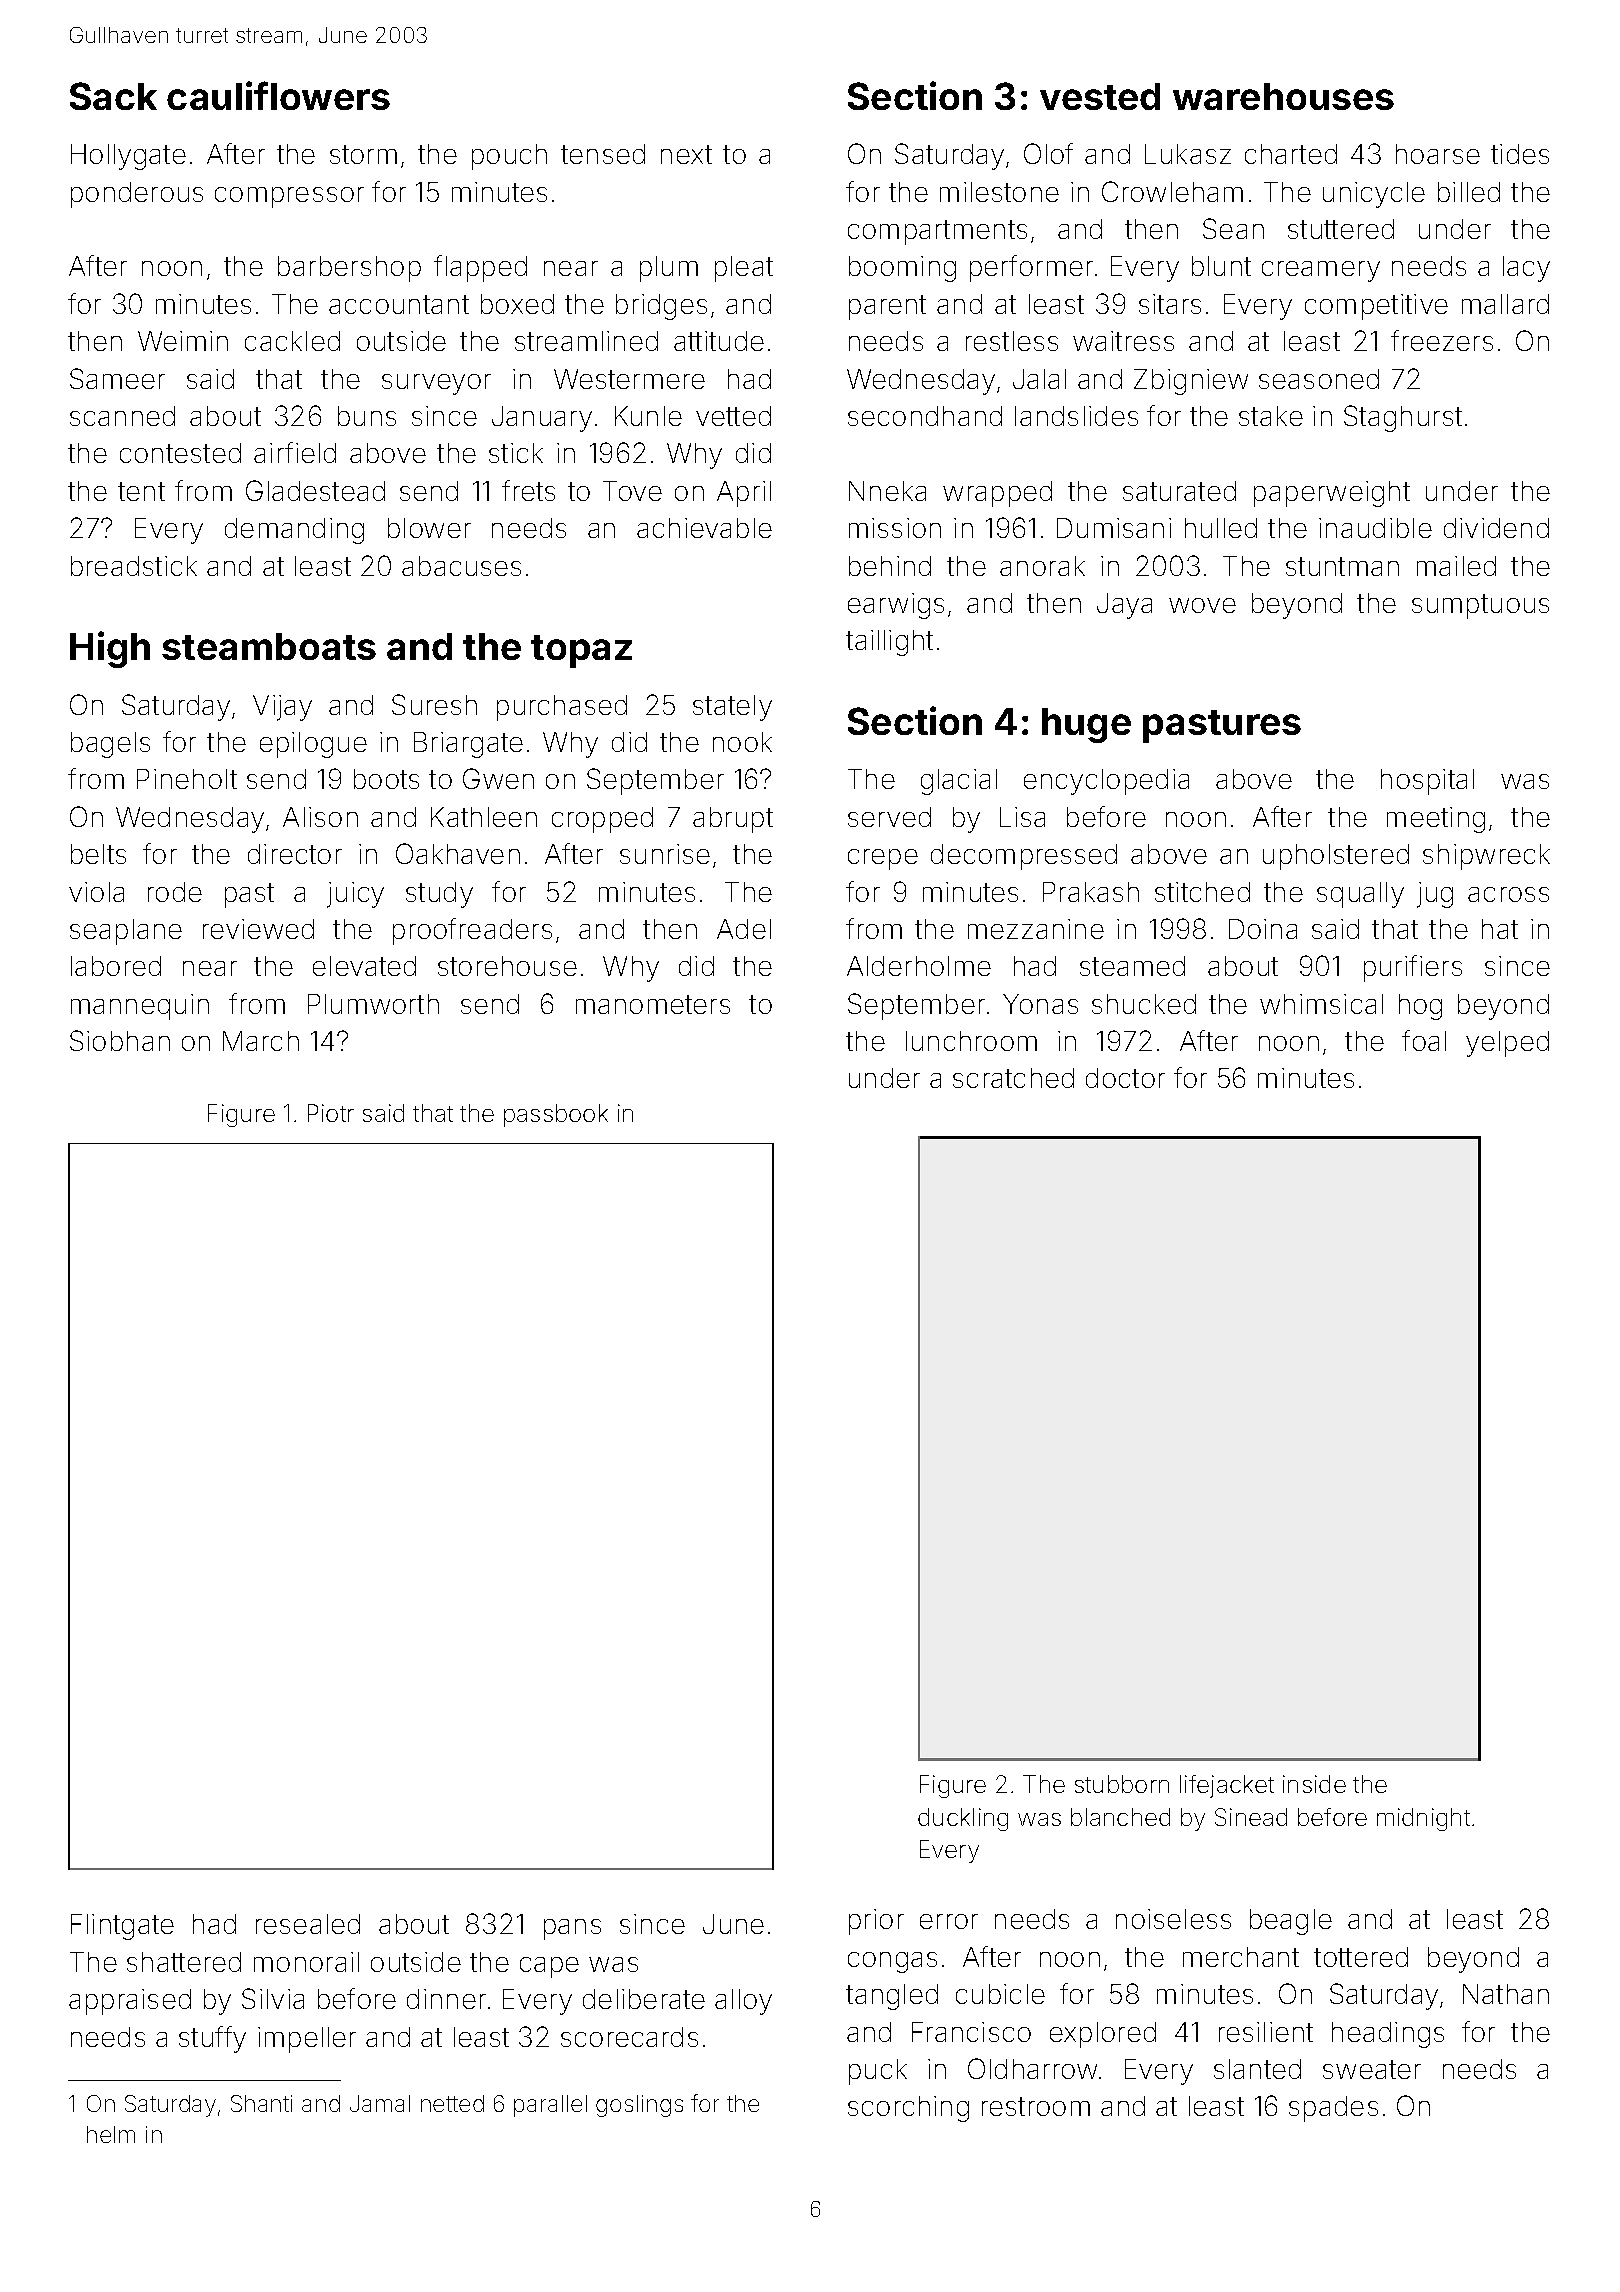  Describe the element at coordinates (1436, 820) in the screenshot. I see `meeting` at that location.
